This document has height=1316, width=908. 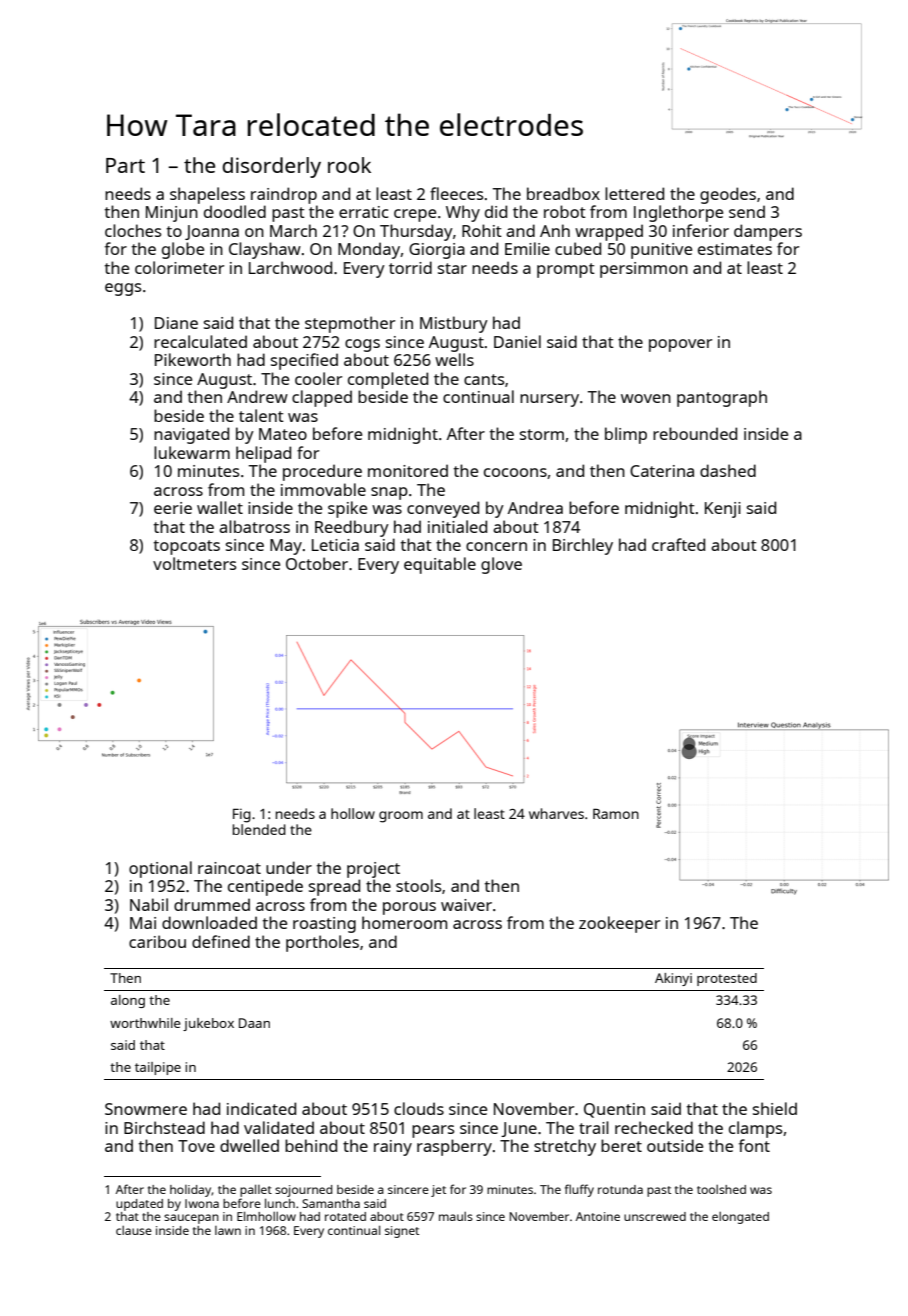 What do you see at coordinates (626, 435) in the document?
I see `blimp` at bounding box center [626, 435].
